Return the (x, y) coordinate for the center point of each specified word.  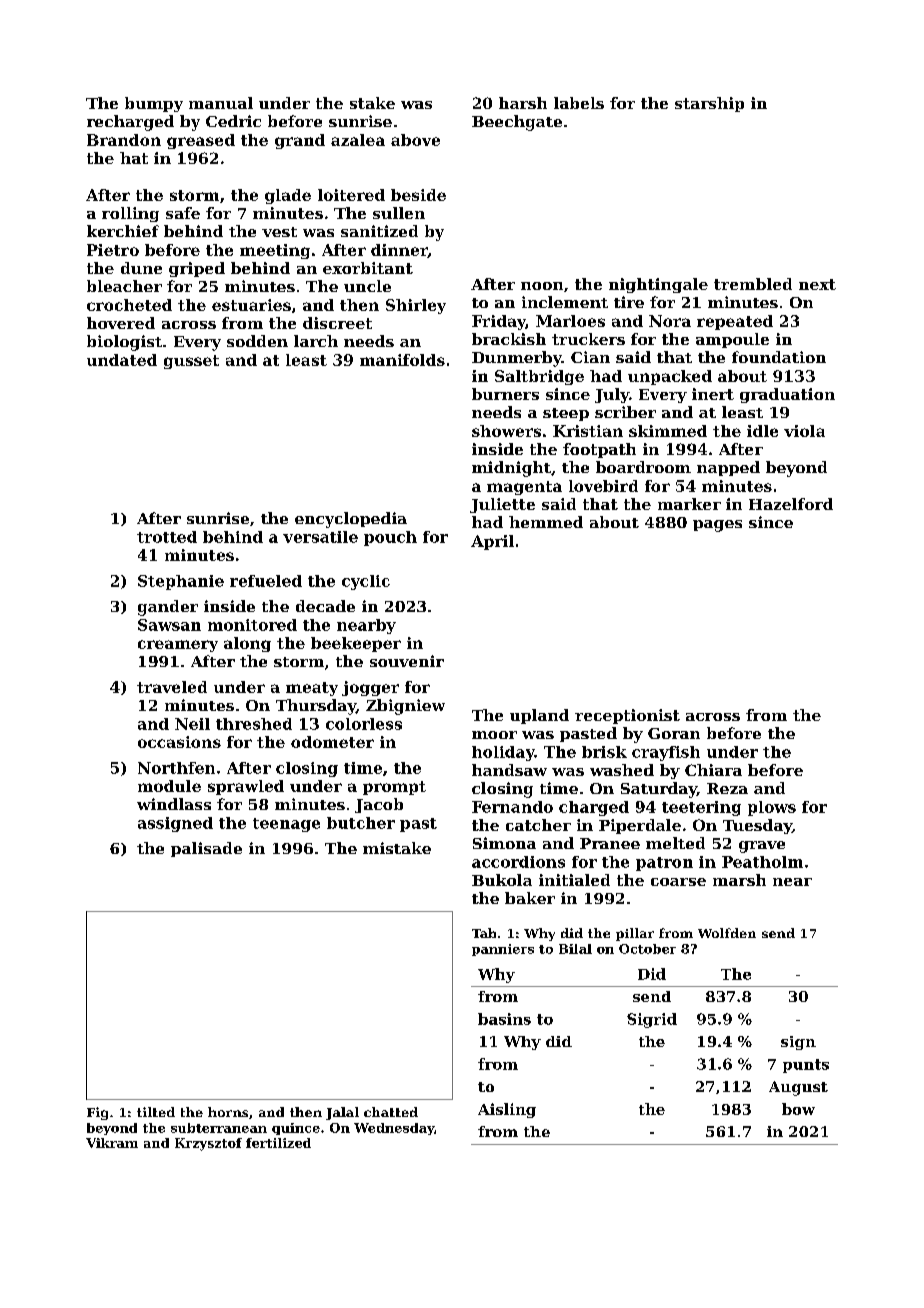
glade (288, 196)
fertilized (278, 1143)
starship (709, 104)
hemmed (546, 522)
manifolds (402, 360)
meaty (312, 689)
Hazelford (791, 504)
